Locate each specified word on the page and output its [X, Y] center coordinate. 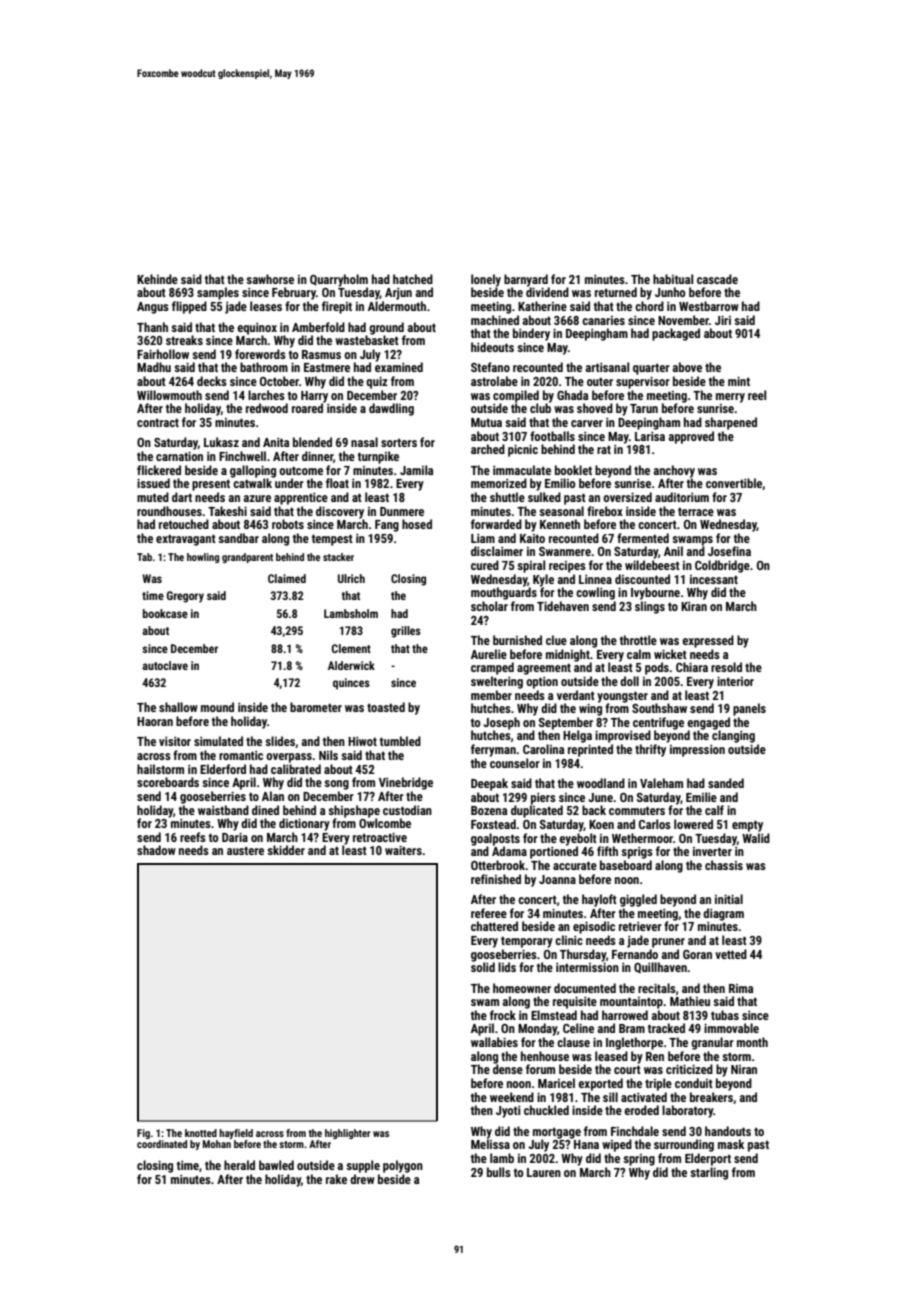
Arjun [398, 294]
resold [726, 667]
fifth [607, 851]
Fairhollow [163, 354]
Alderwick [351, 665]
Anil [673, 551]
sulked [544, 497]
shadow [156, 850]
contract [158, 422]
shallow [178, 707]
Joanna [557, 879]
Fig [143, 1134]
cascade [717, 279]
